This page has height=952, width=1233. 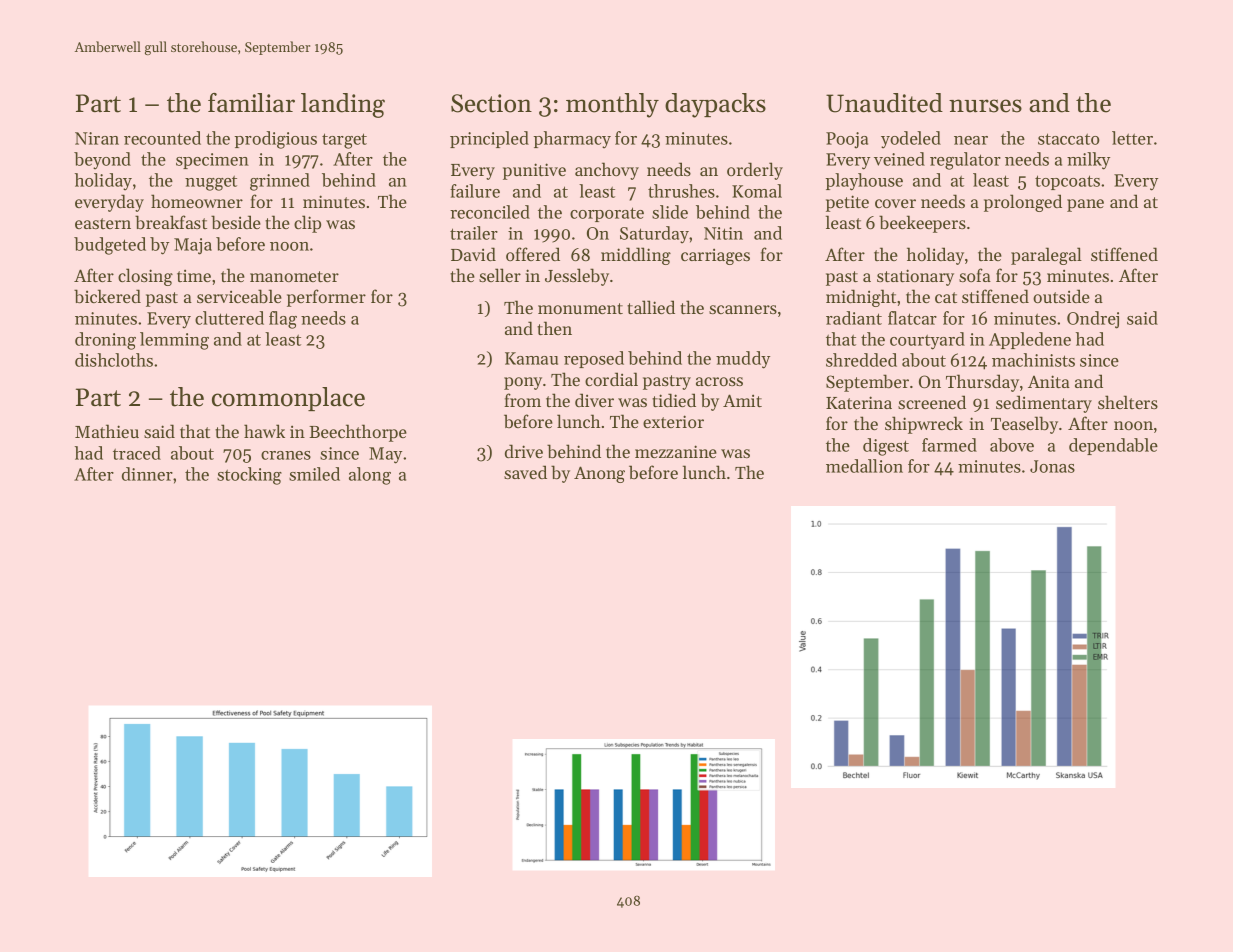 I want to click on near, so click(x=971, y=140).
